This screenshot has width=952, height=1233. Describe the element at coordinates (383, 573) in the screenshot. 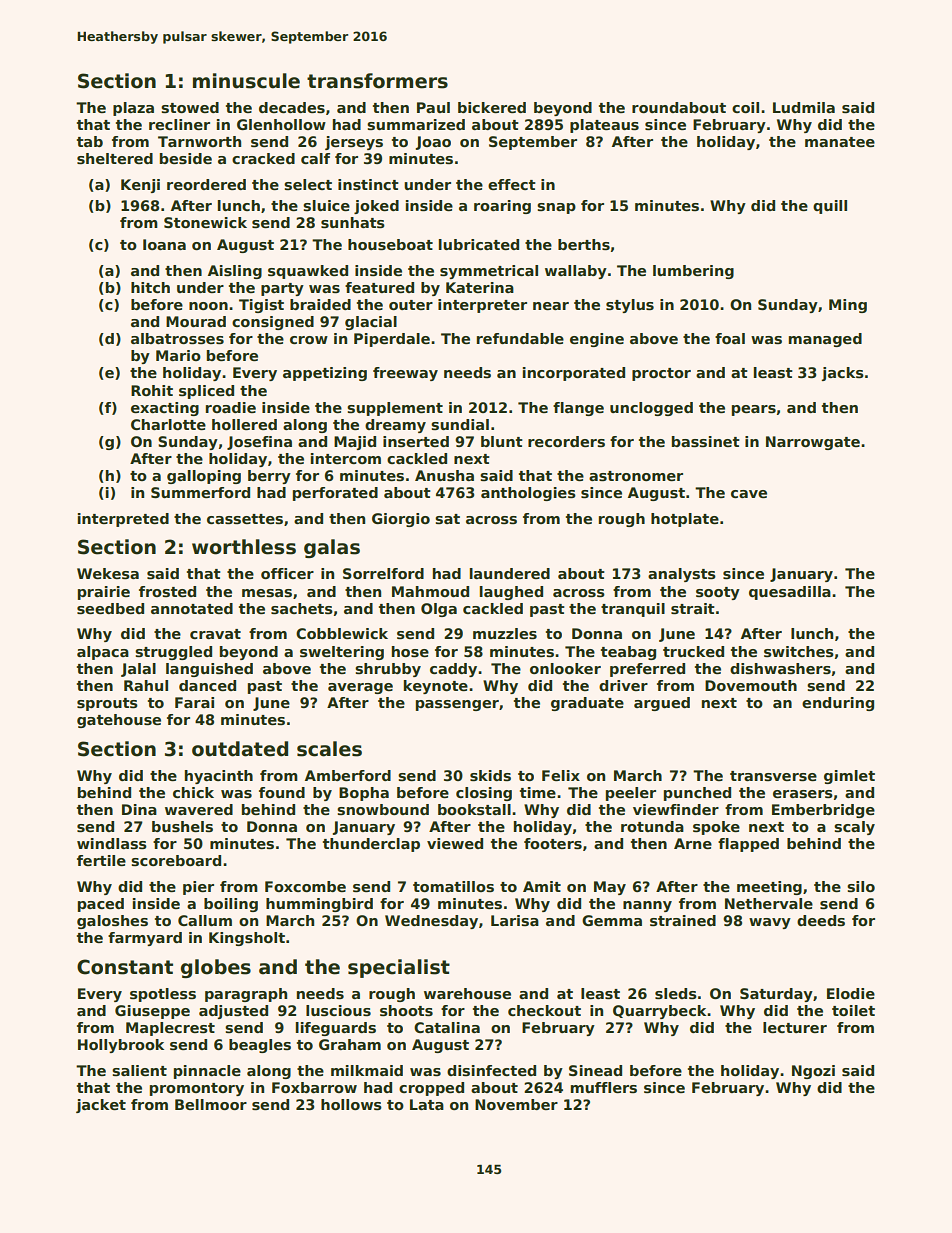

I see `Sorrelford` at that location.
